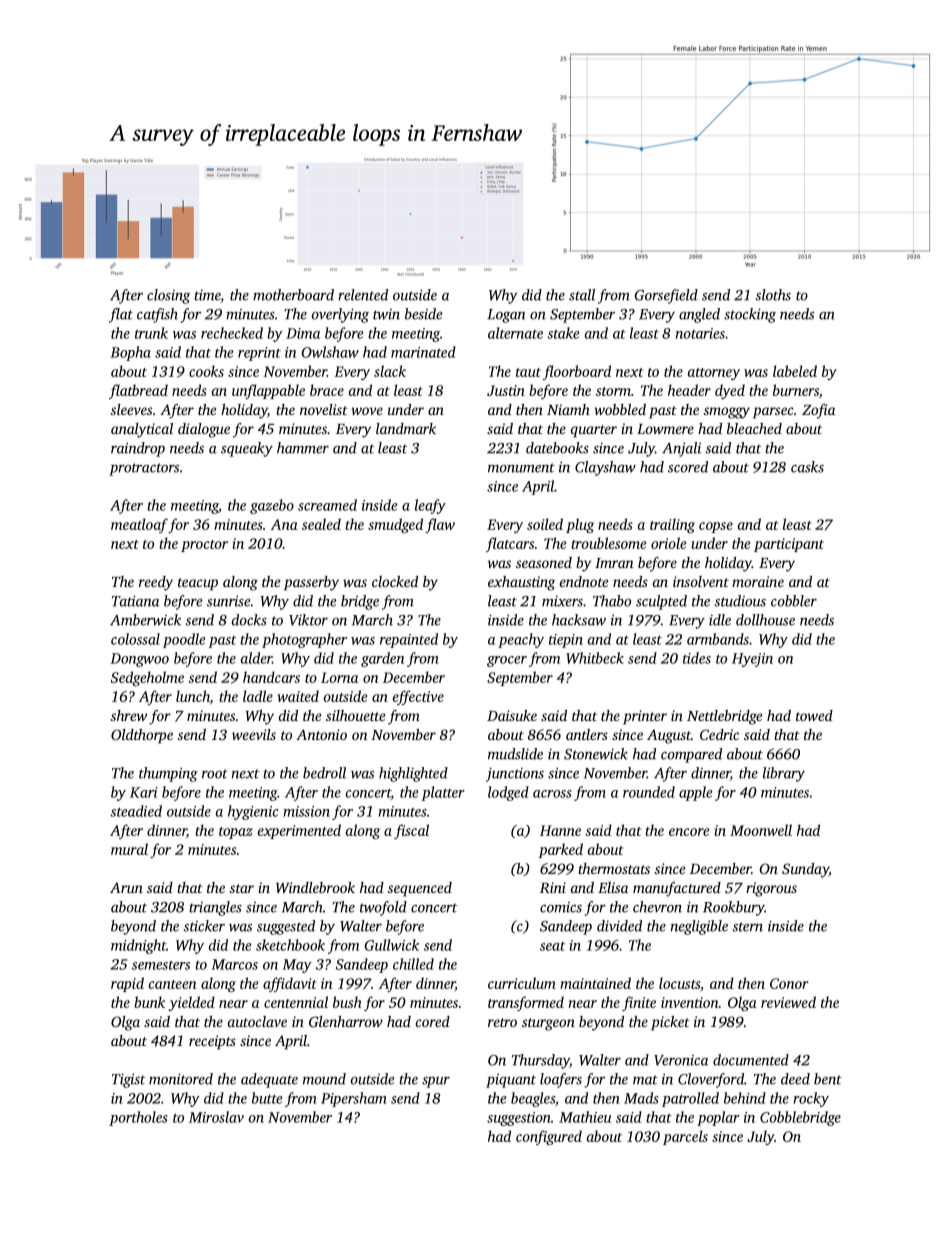 Image resolution: width=952 pixels, height=1233 pixels. I want to click on grocer, so click(507, 661).
